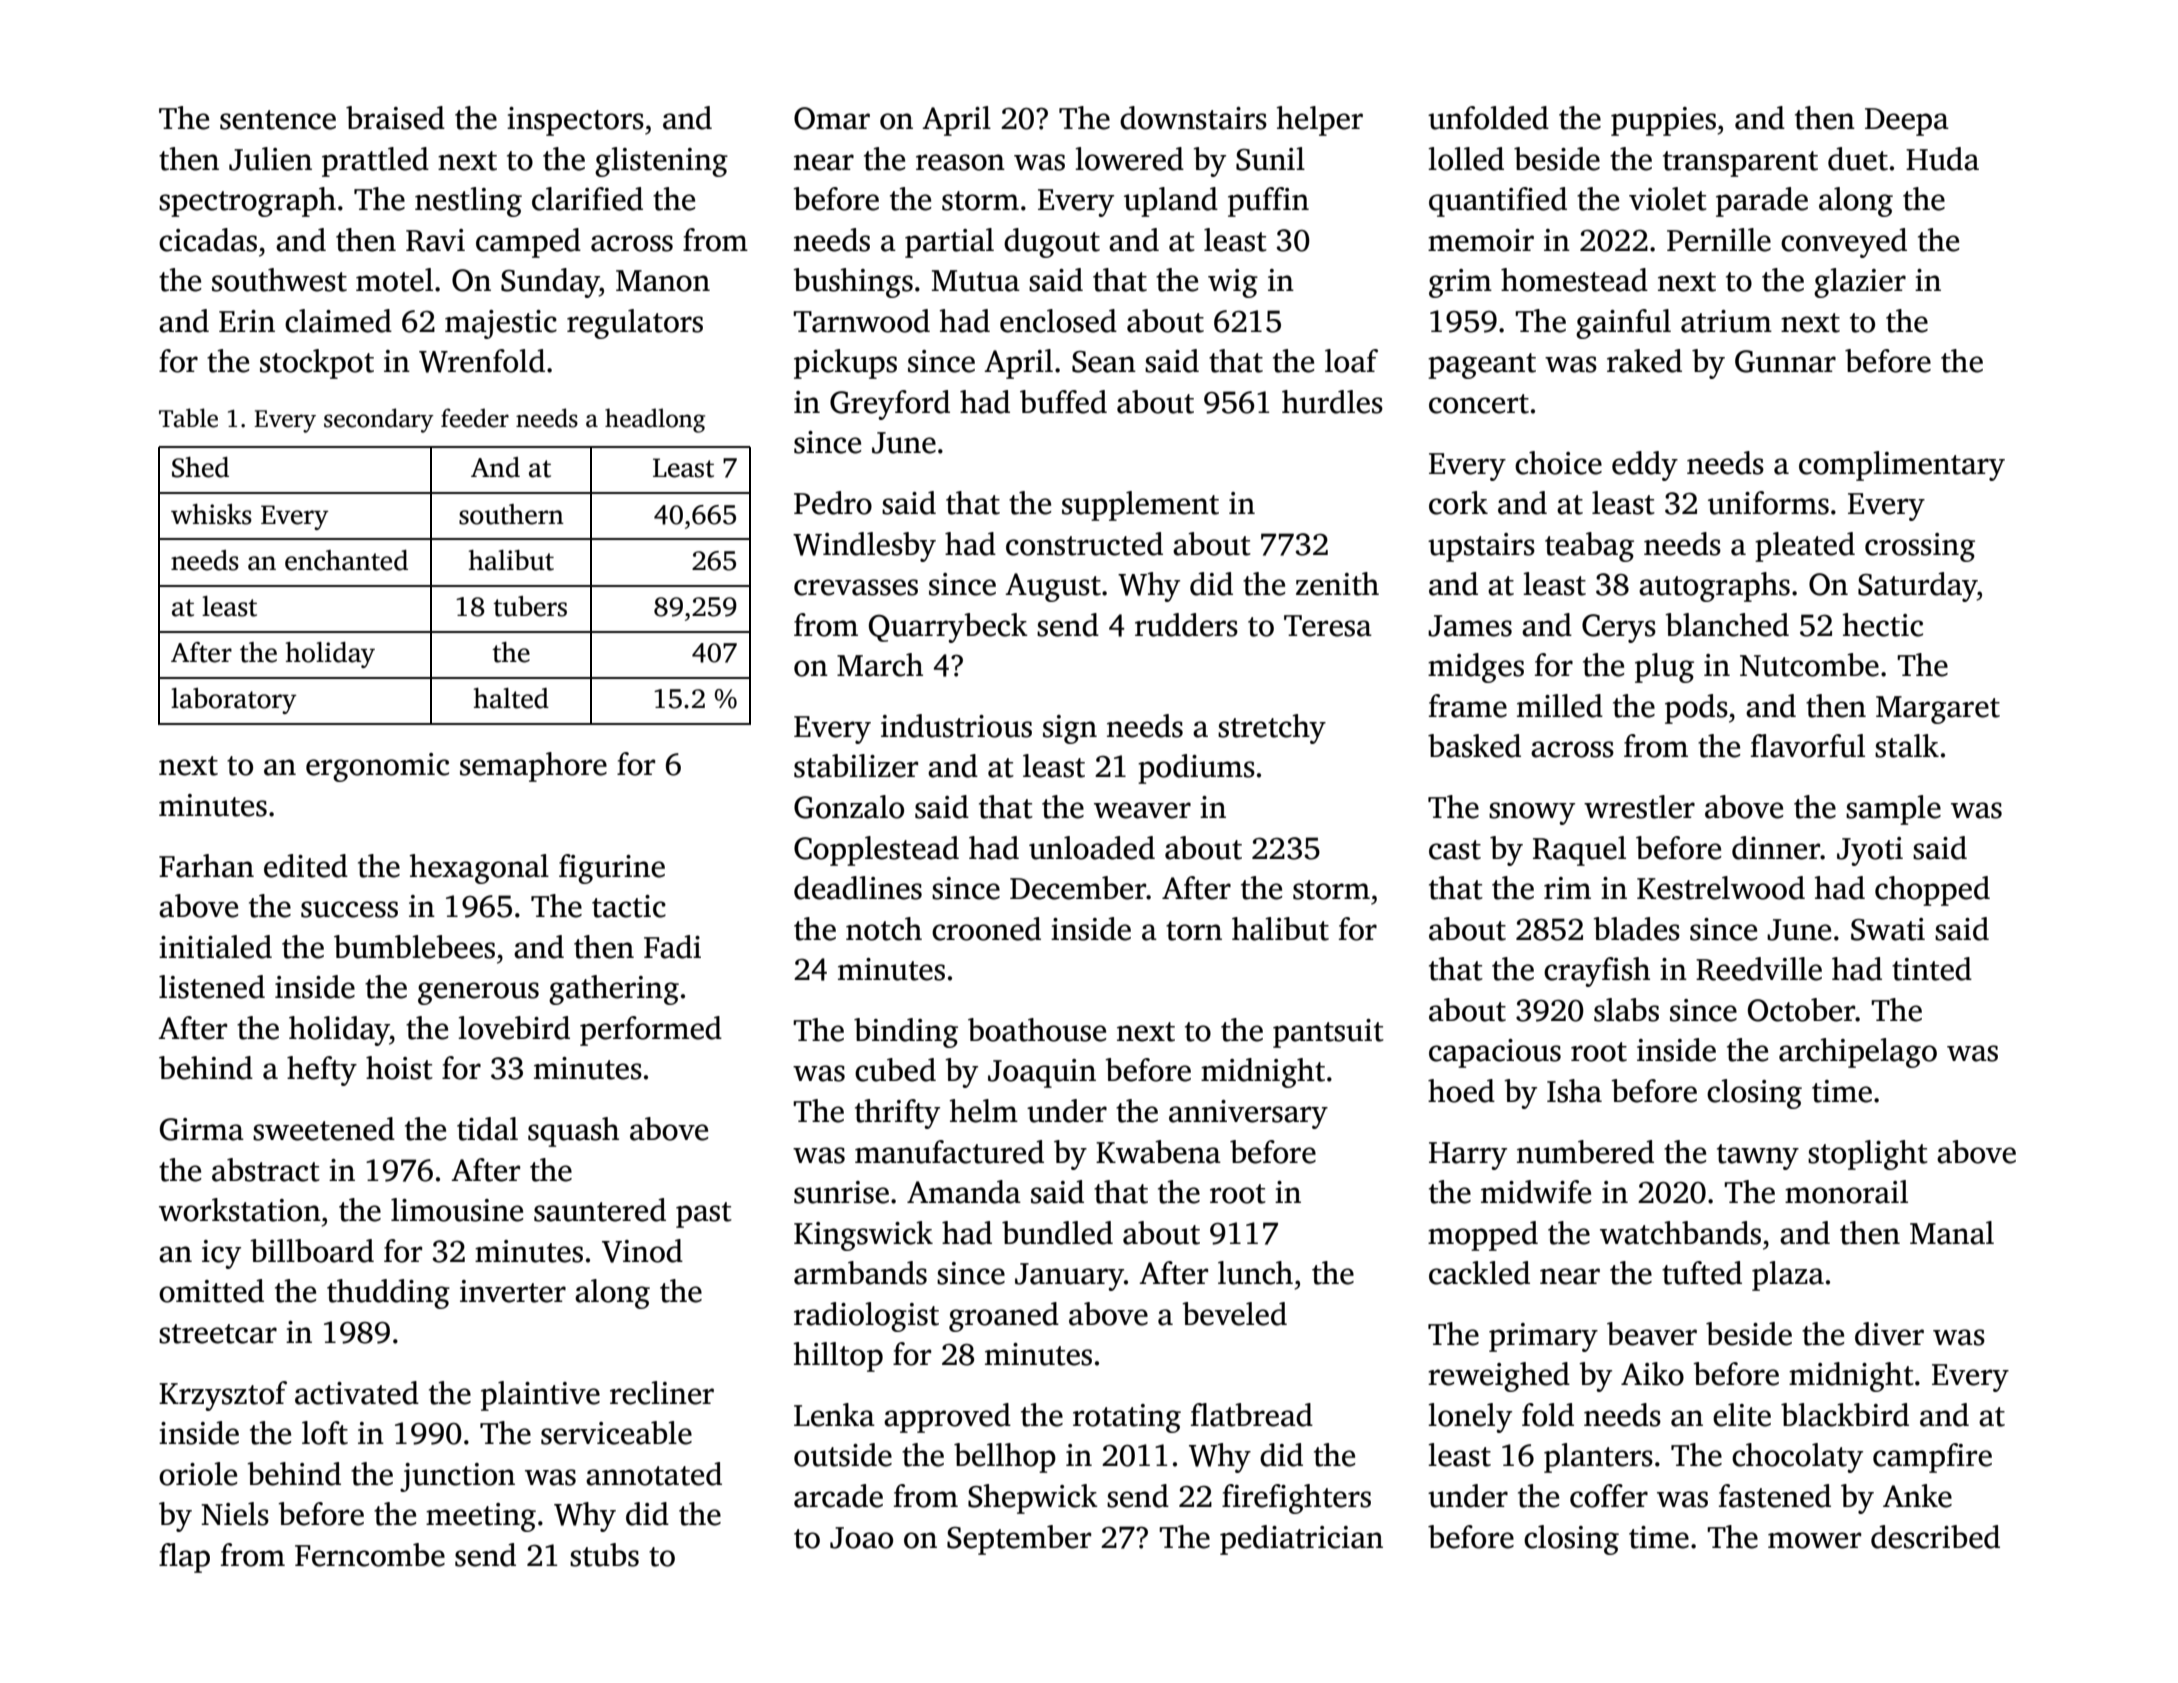 Image resolution: width=2178 pixels, height=1683 pixels. What do you see at coordinates (1320, 121) in the document?
I see `helper` at bounding box center [1320, 121].
